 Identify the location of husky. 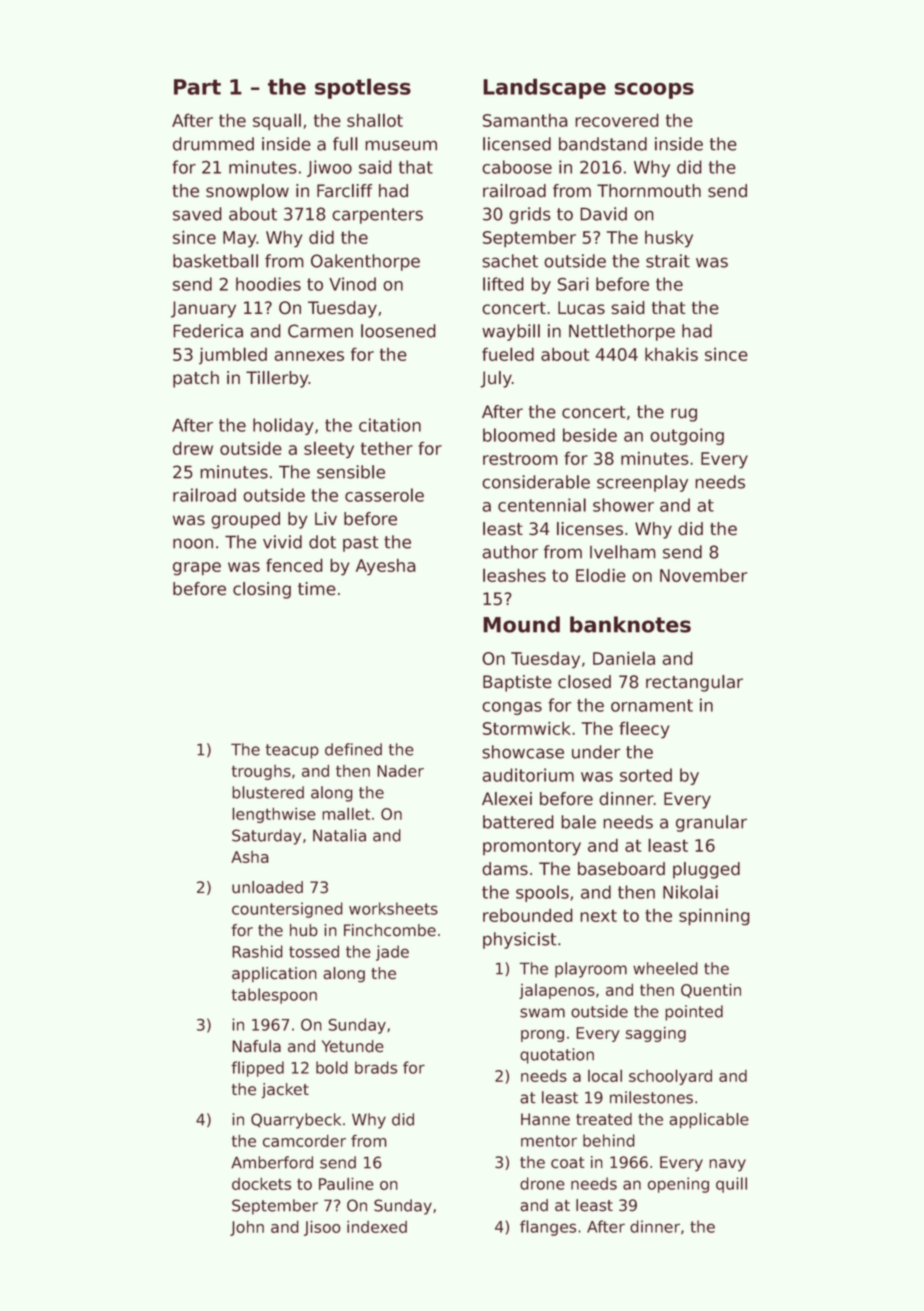
(669, 239).
